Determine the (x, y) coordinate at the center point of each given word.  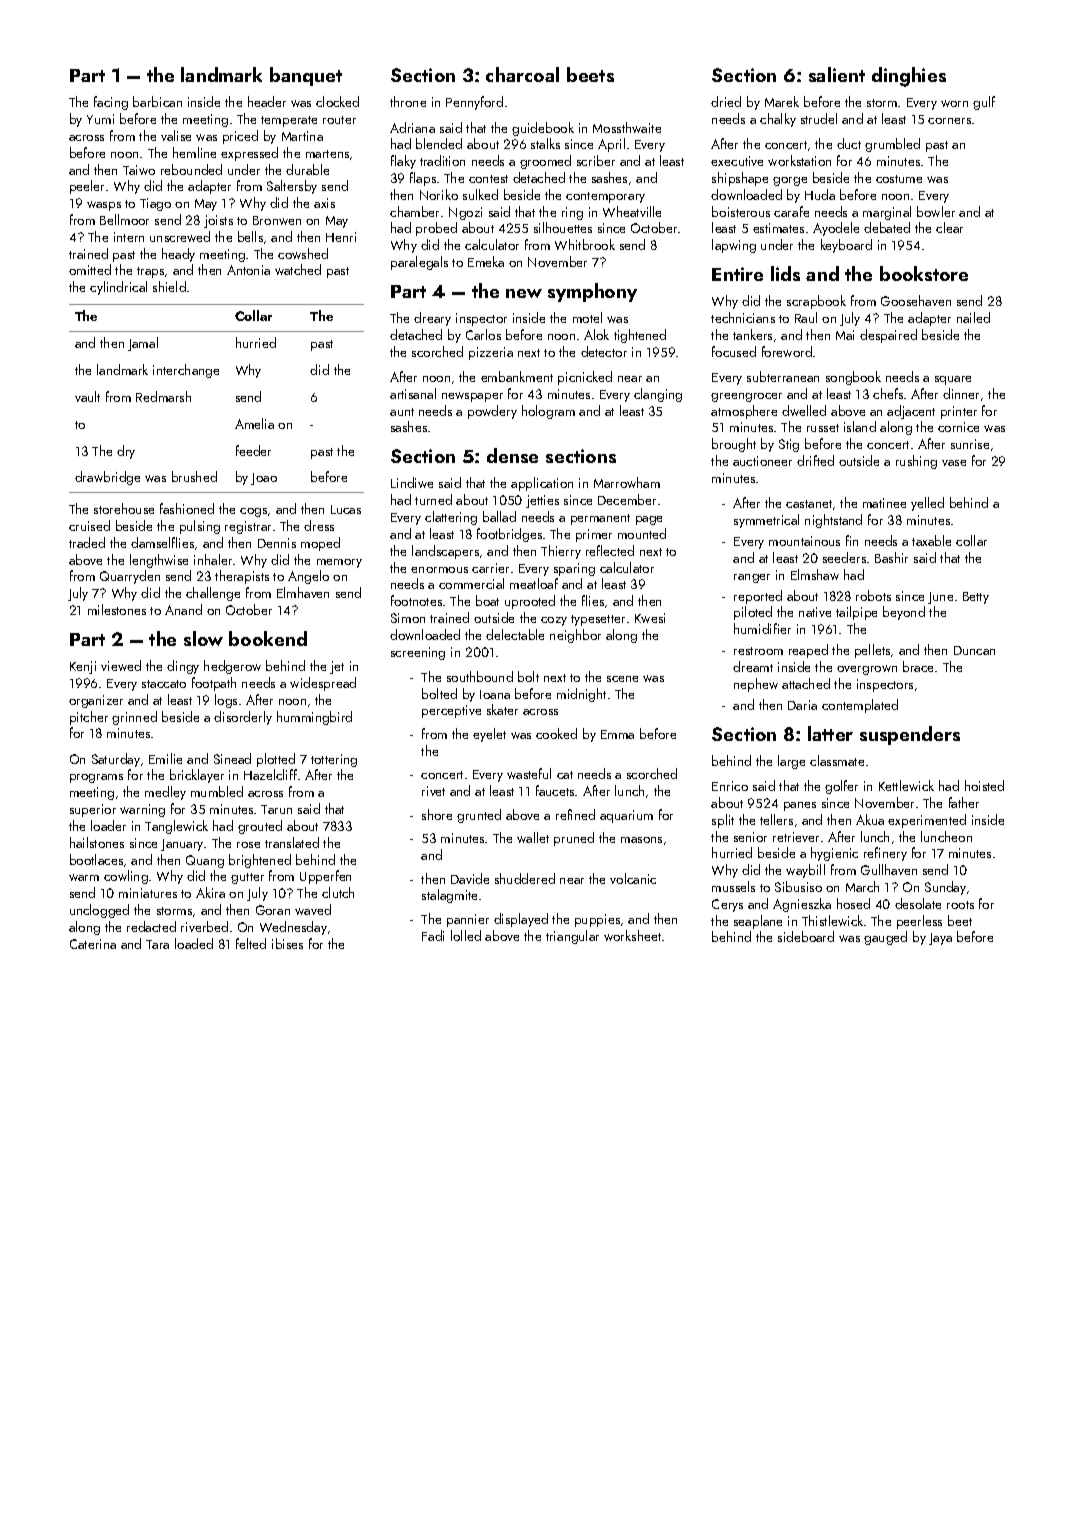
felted (251, 943)
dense (512, 455)
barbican (157, 101)
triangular (572, 937)
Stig (789, 445)
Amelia (254, 423)
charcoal (522, 74)
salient (837, 74)
